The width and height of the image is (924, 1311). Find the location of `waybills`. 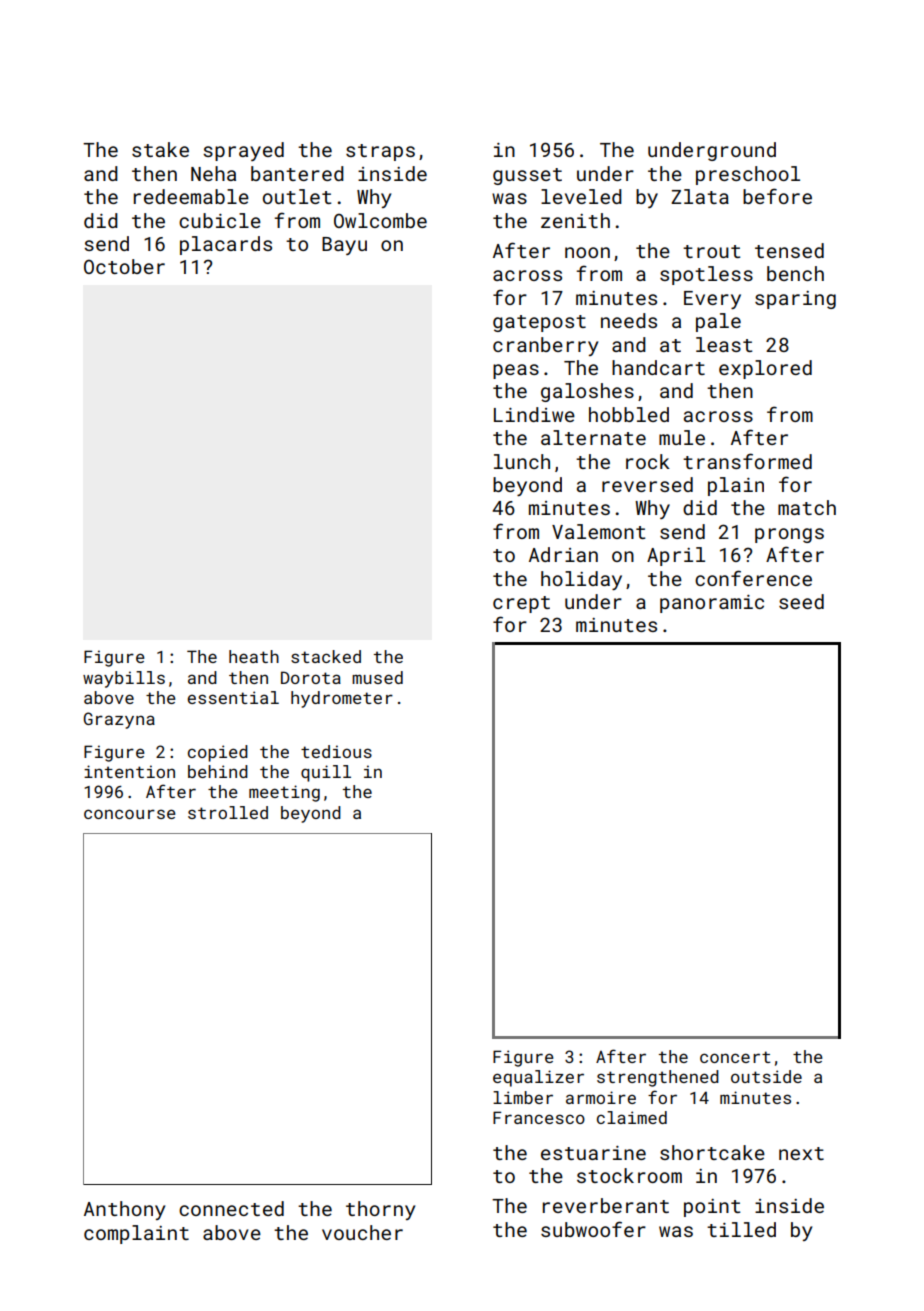

waybills is located at coordinates (124, 679).
